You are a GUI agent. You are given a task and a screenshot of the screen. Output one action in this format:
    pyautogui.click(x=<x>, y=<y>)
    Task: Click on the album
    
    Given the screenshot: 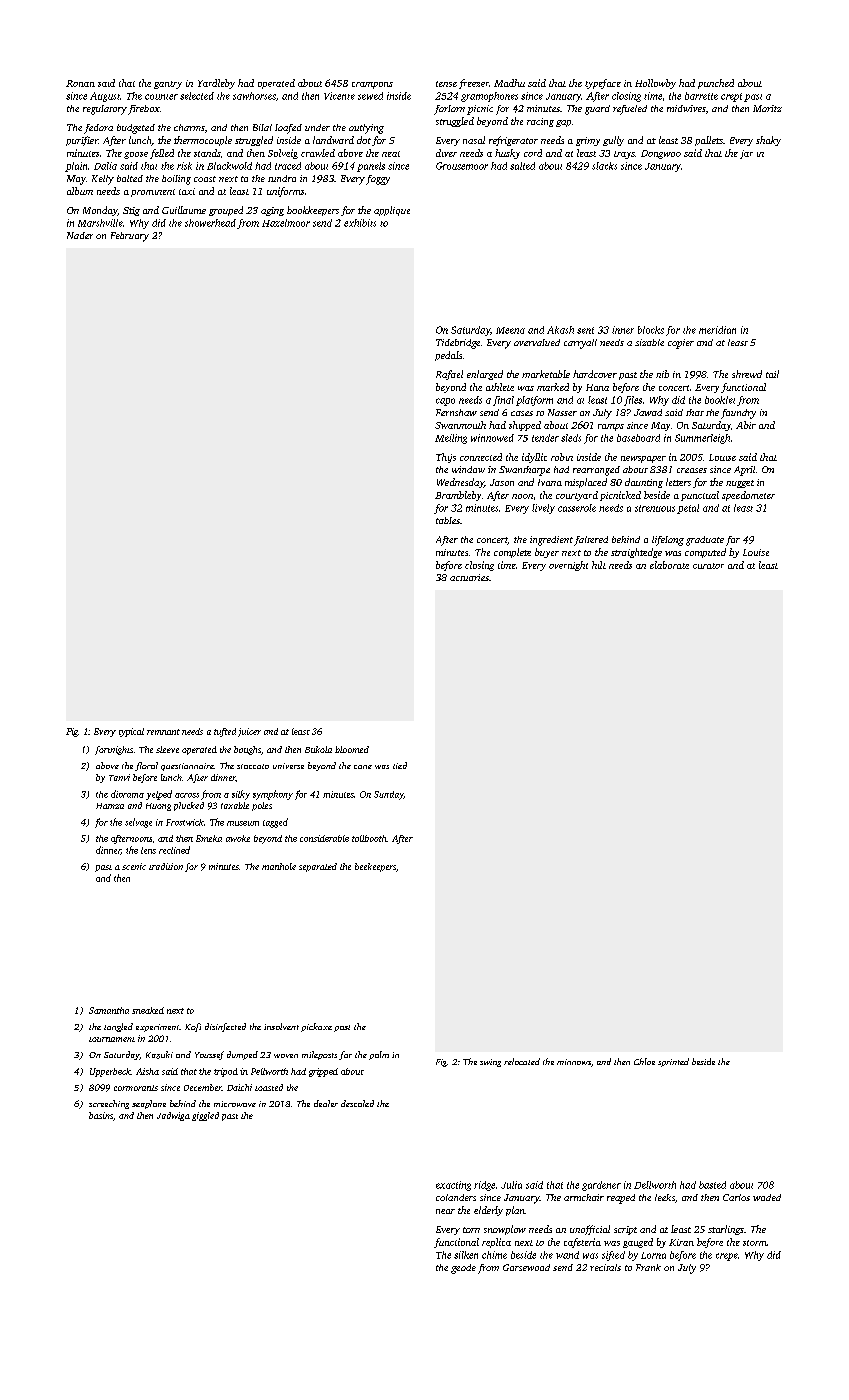 What is the action you would take?
    pyautogui.click(x=80, y=191)
